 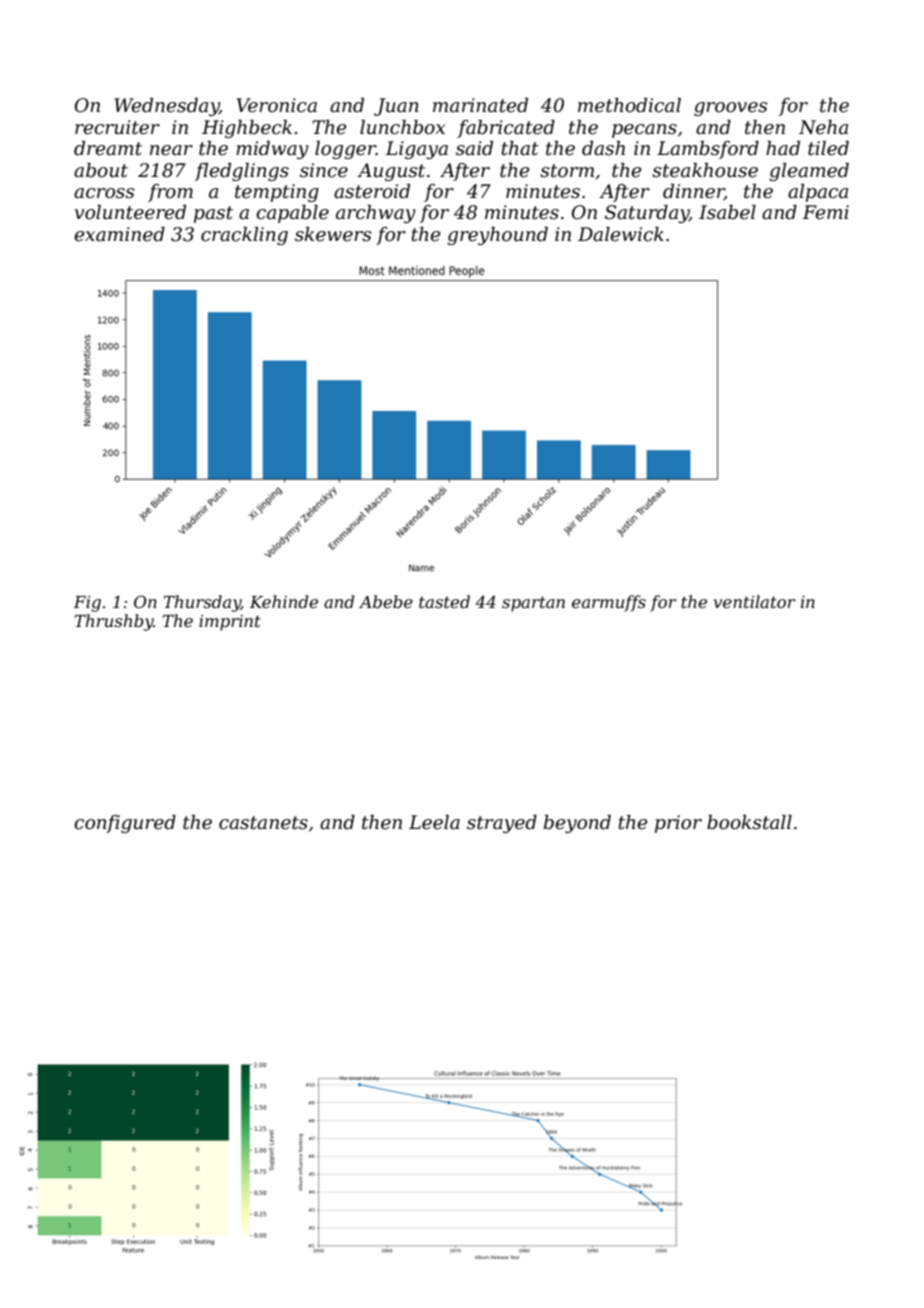 What do you see at coordinates (277, 105) in the document?
I see `Veronica` at bounding box center [277, 105].
